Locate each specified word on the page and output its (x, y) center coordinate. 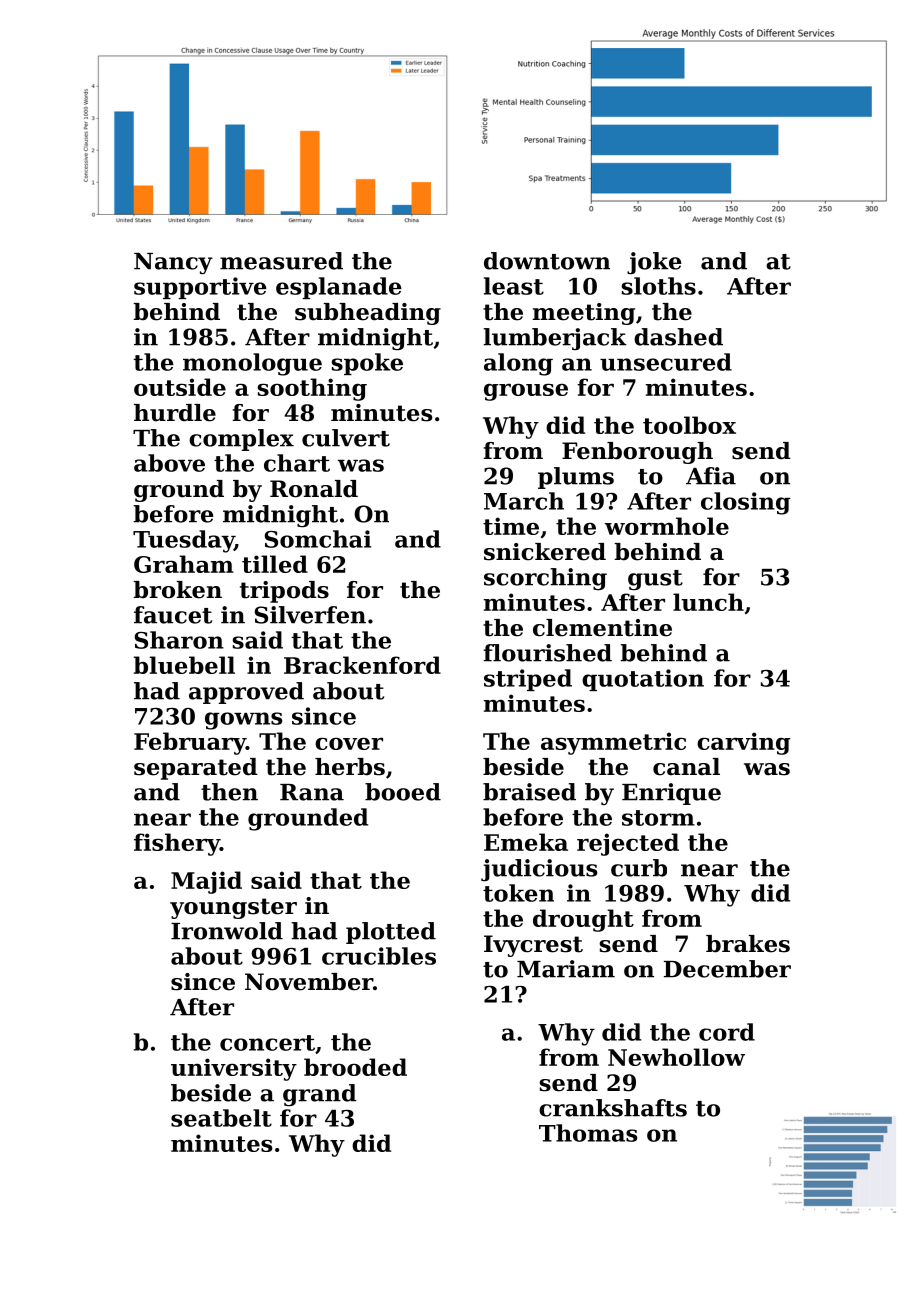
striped (528, 680)
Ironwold (227, 931)
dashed (678, 337)
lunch (708, 602)
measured (281, 261)
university (234, 1069)
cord (727, 1032)
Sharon (179, 640)
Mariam (566, 969)
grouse (526, 392)
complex (241, 440)
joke (654, 263)
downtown (547, 261)
